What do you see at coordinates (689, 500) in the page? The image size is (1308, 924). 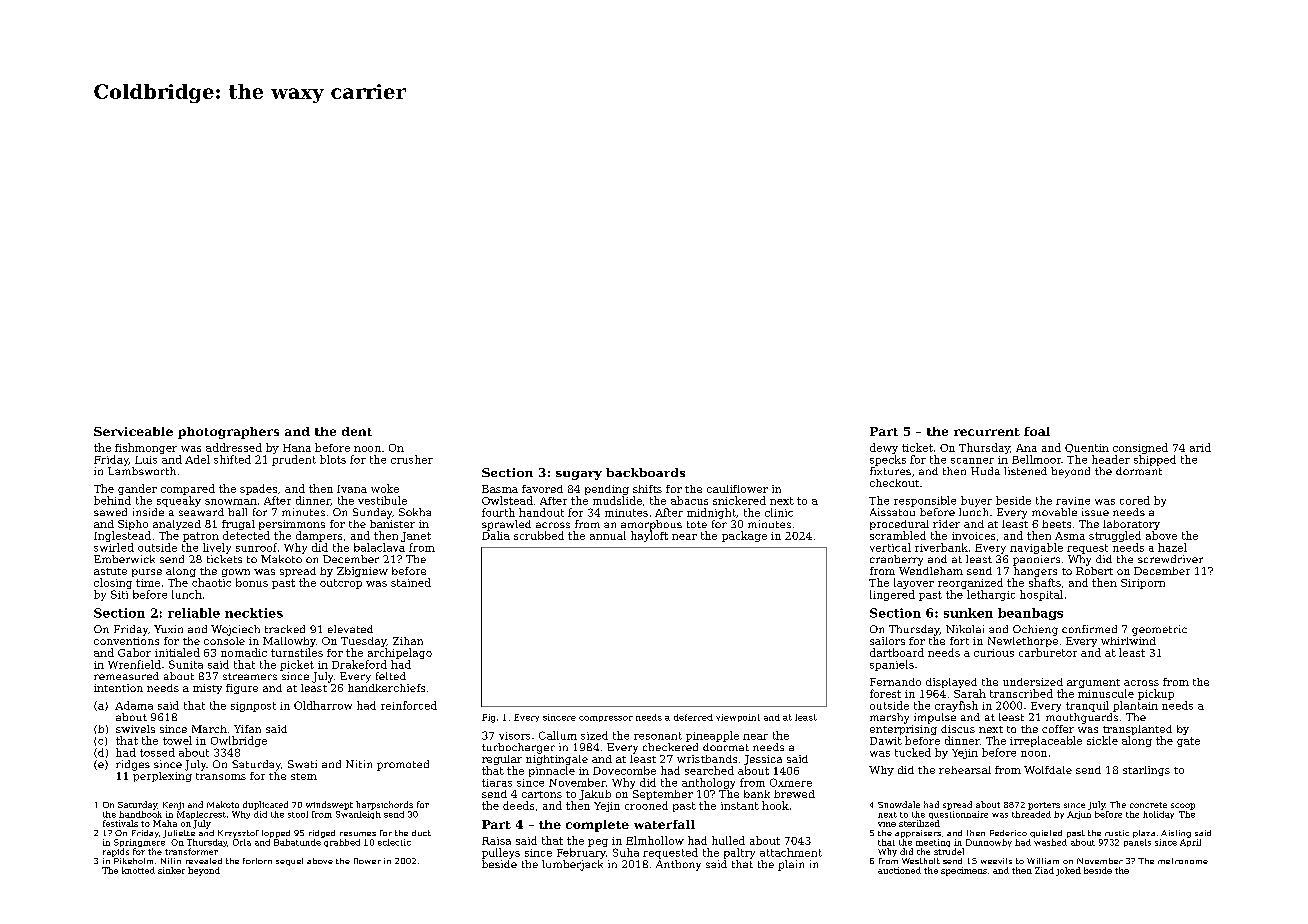 I see `abacus` at bounding box center [689, 500].
